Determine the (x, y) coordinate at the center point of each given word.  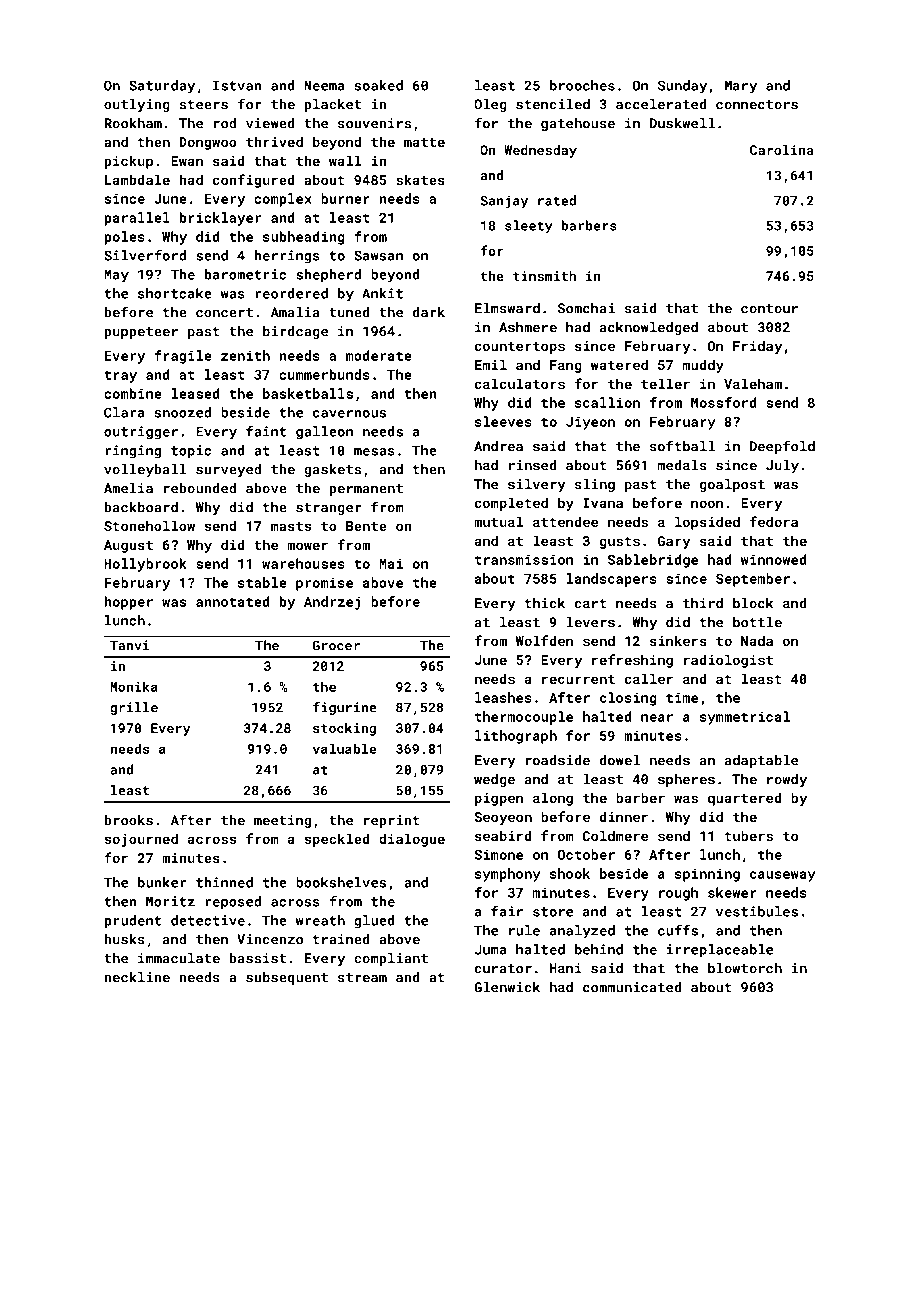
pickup (128, 162)
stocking (344, 729)
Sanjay (504, 202)
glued (374, 921)
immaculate (179, 958)
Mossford (724, 402)
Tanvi (129, 645)
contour (769, 309)
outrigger (141, 433)
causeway (783, 876)
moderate (379, 355)
